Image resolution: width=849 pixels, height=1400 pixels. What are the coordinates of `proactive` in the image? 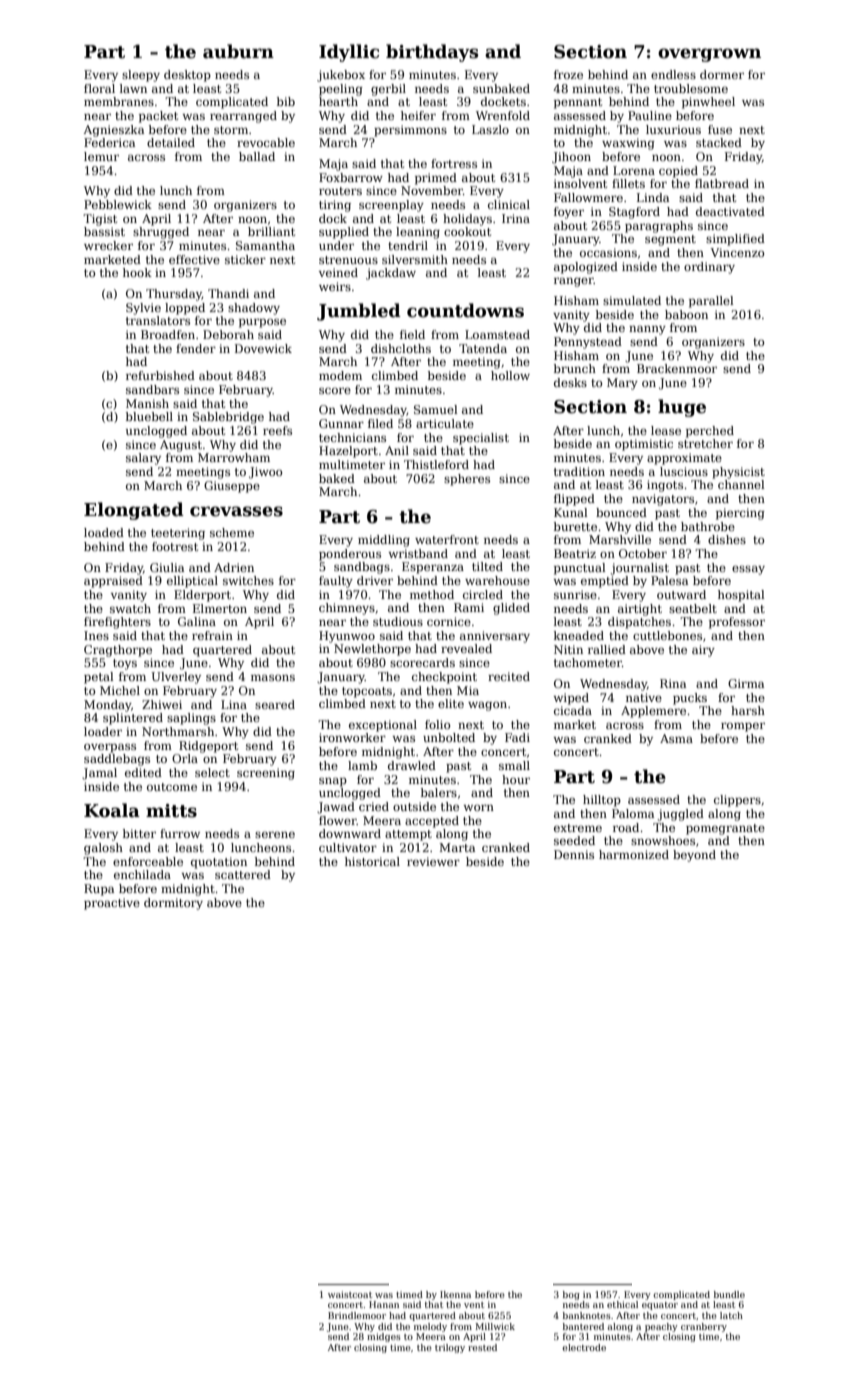 It's located at (112, 904).
